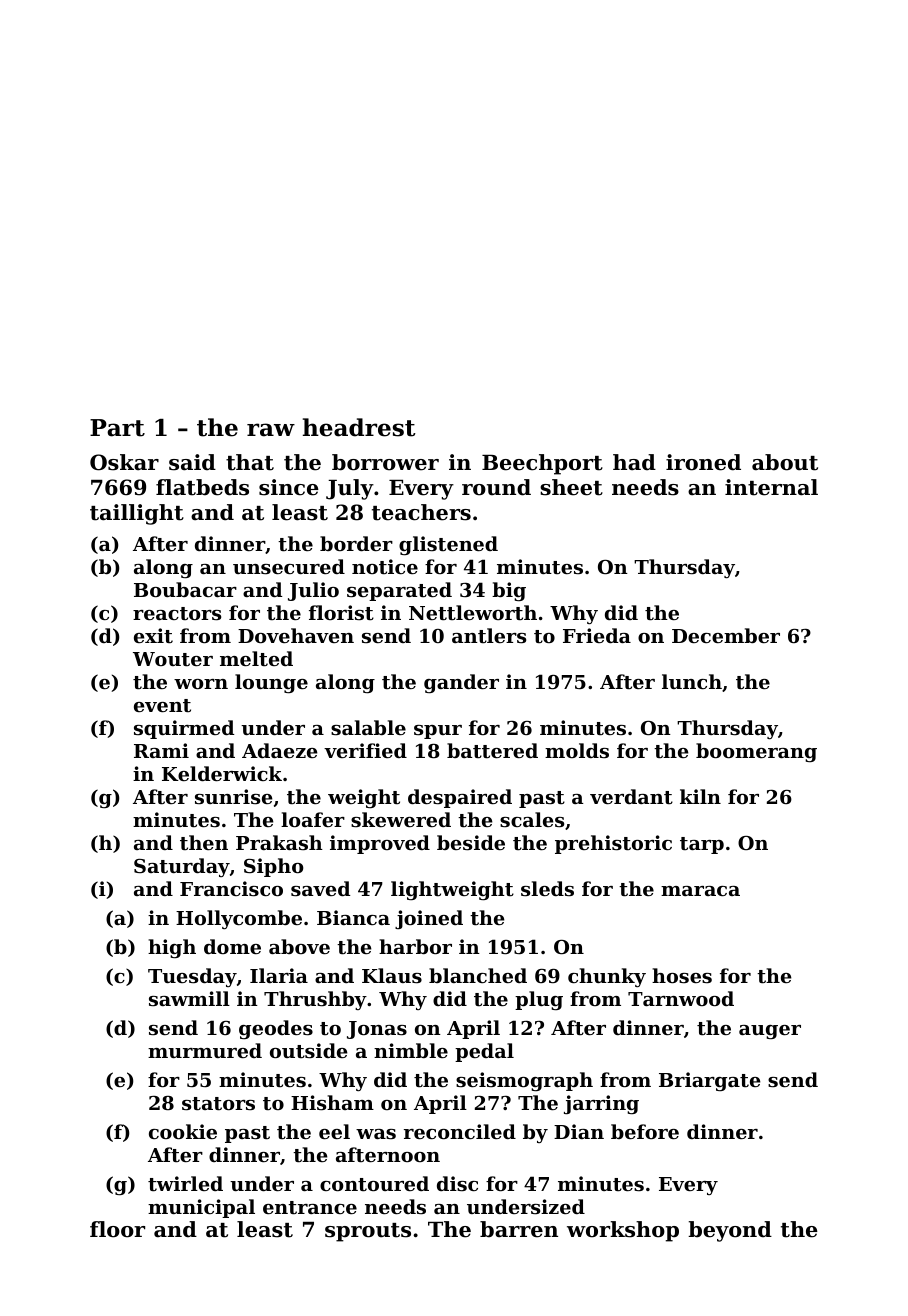 The height and width of the screenshot is (1316, 908). I want to click on ironed, so click(703, 462).
